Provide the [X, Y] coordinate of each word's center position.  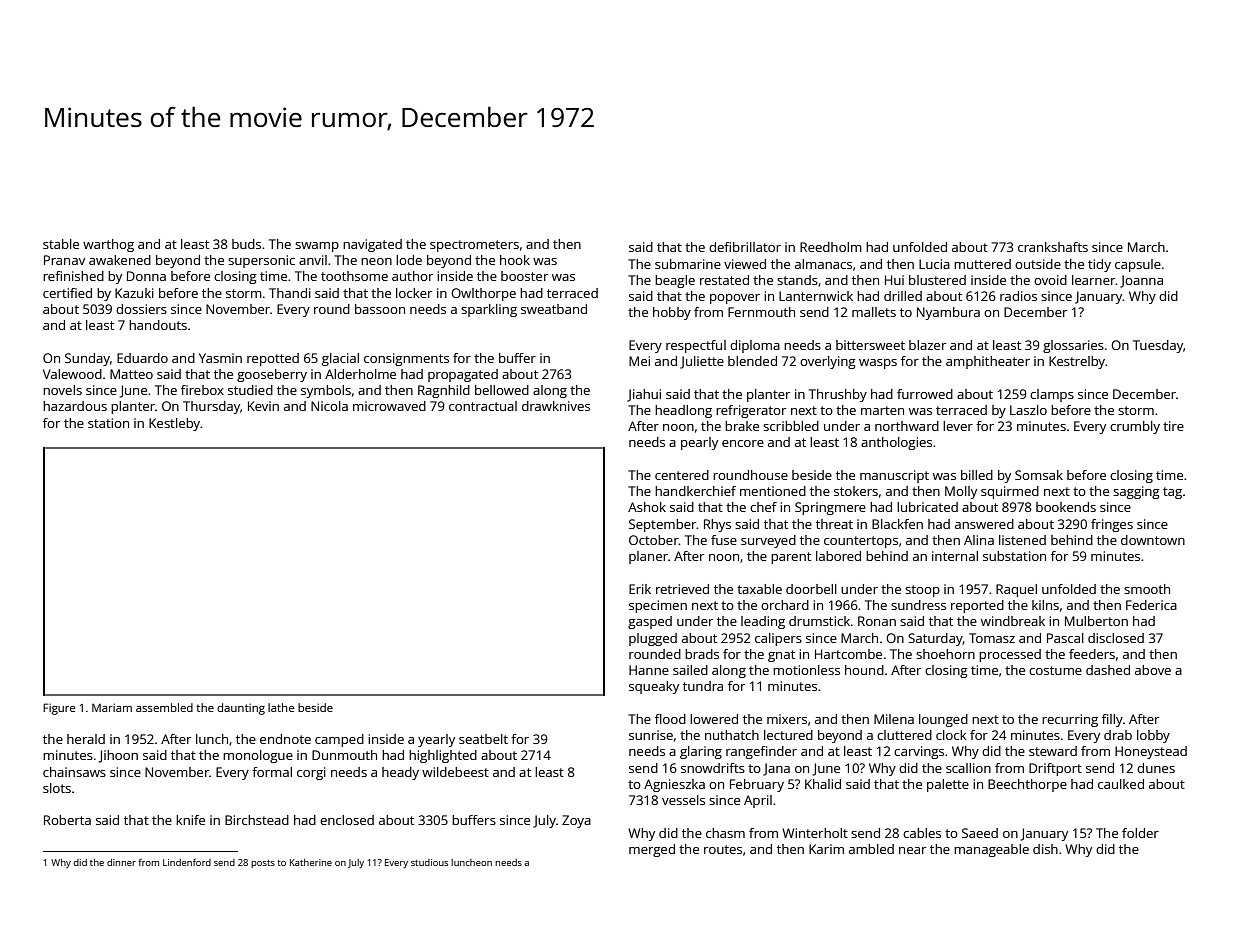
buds [246, 244]
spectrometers [474, 246]
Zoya [576, 821]
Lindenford [187, 862]
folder [1140, 833]
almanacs [823, 264]
